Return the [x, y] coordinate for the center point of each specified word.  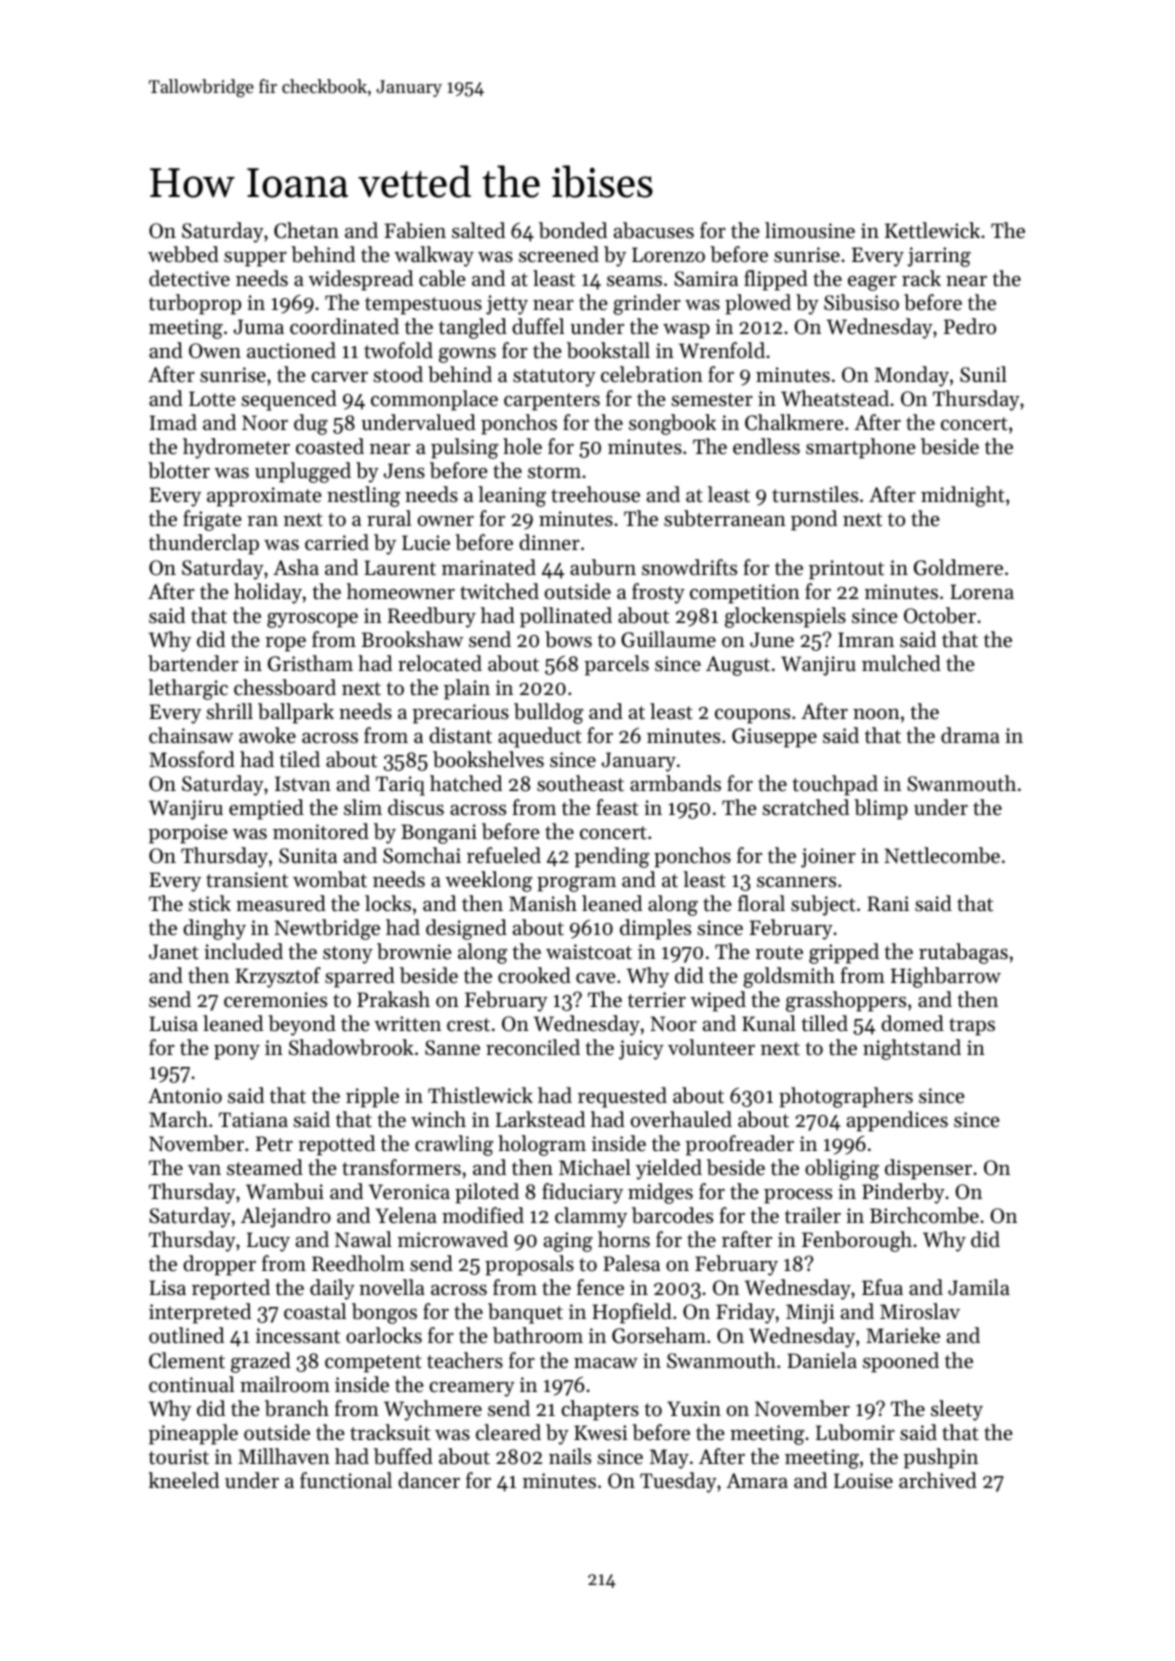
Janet [174, 952]
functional [346, 1480]
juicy [641, 1050]
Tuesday [678, 1482]
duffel [538, 326]
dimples [655, 929]
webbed [183, 254]
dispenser [928, 1169]
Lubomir [855, 1432]
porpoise [188, 834]
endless [766, 446]
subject [823, 905]
